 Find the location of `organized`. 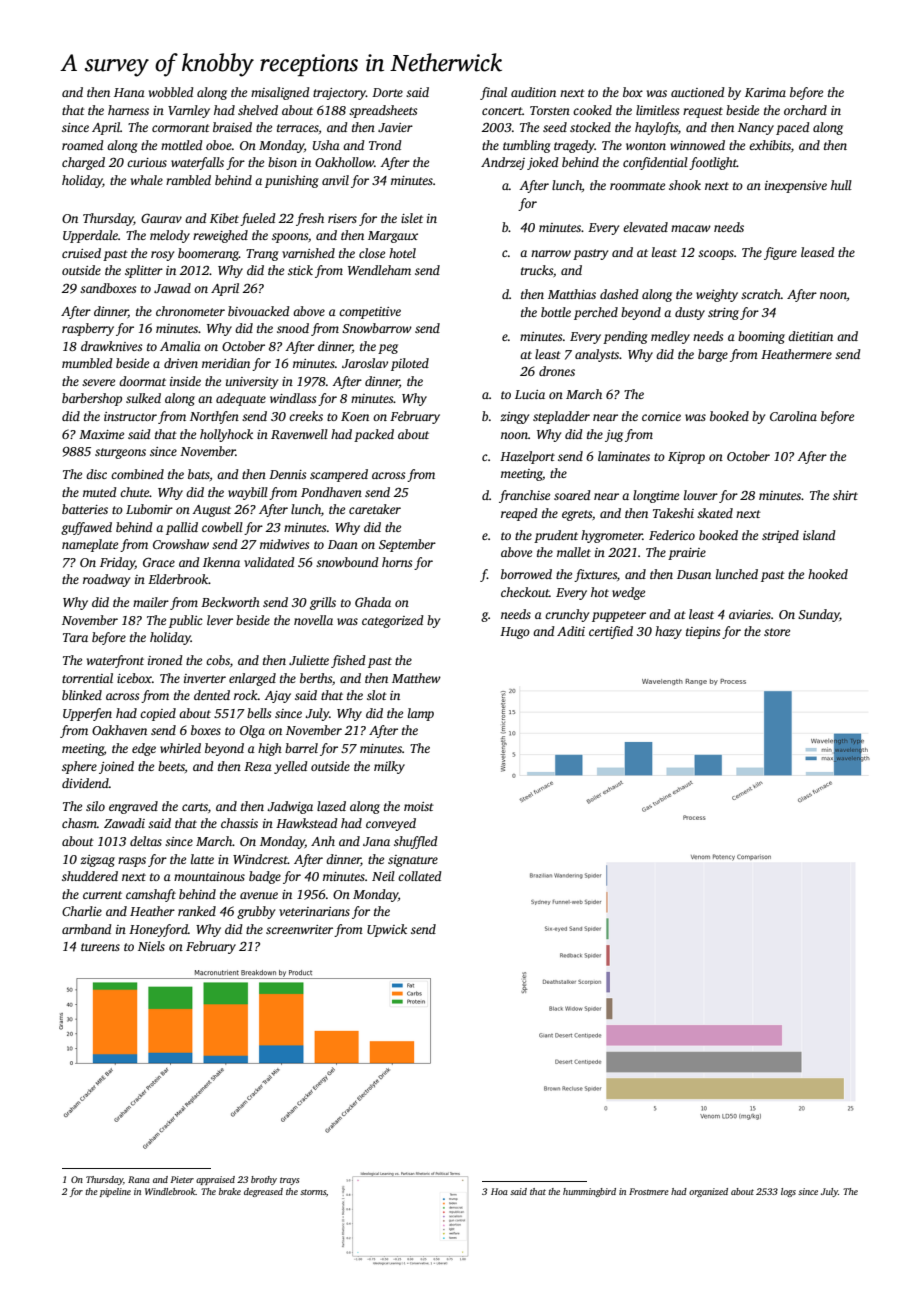

organized is located at coordinates (708, 1192).
